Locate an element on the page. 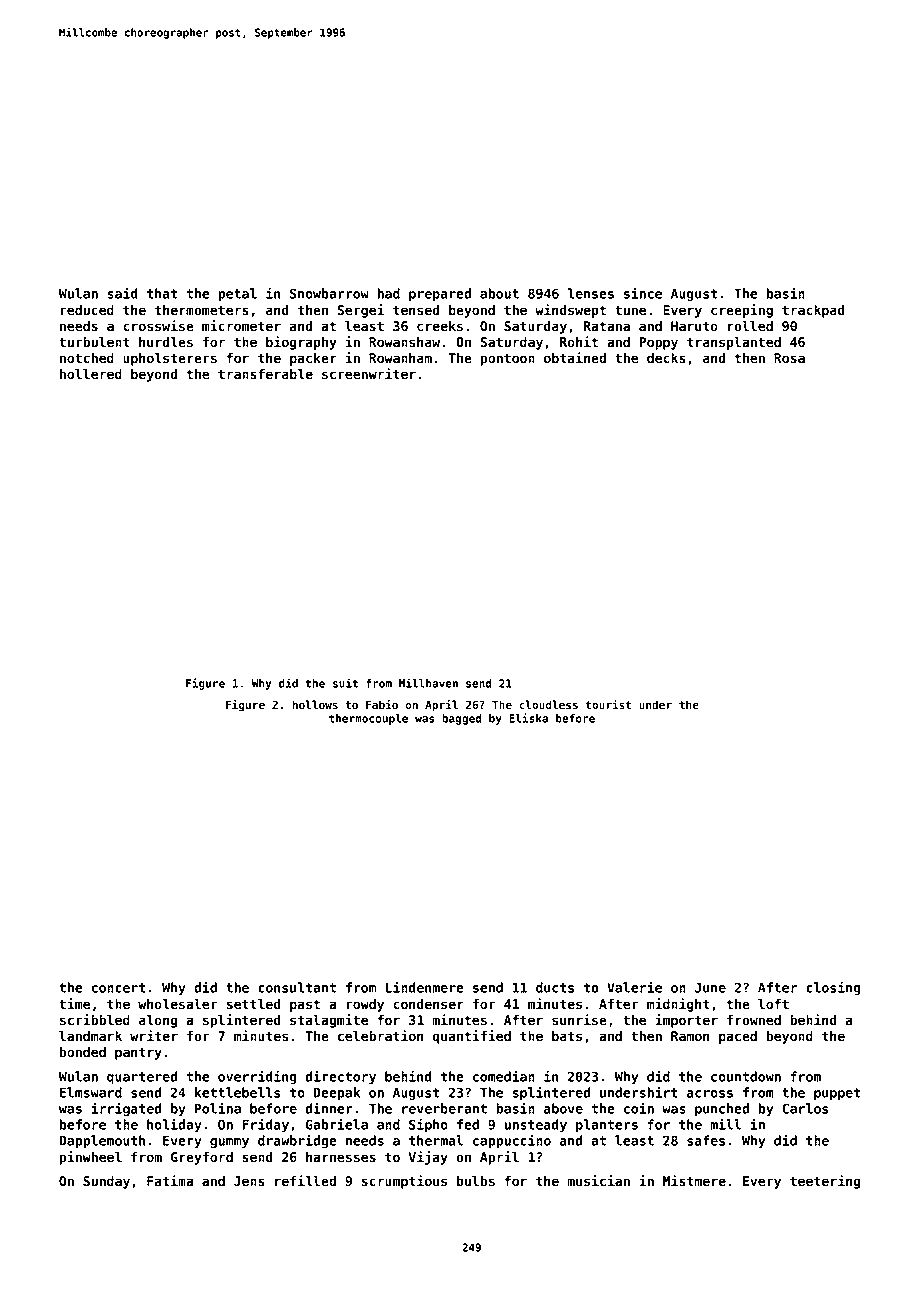  cloudless is located at coordinates (548, 704).
